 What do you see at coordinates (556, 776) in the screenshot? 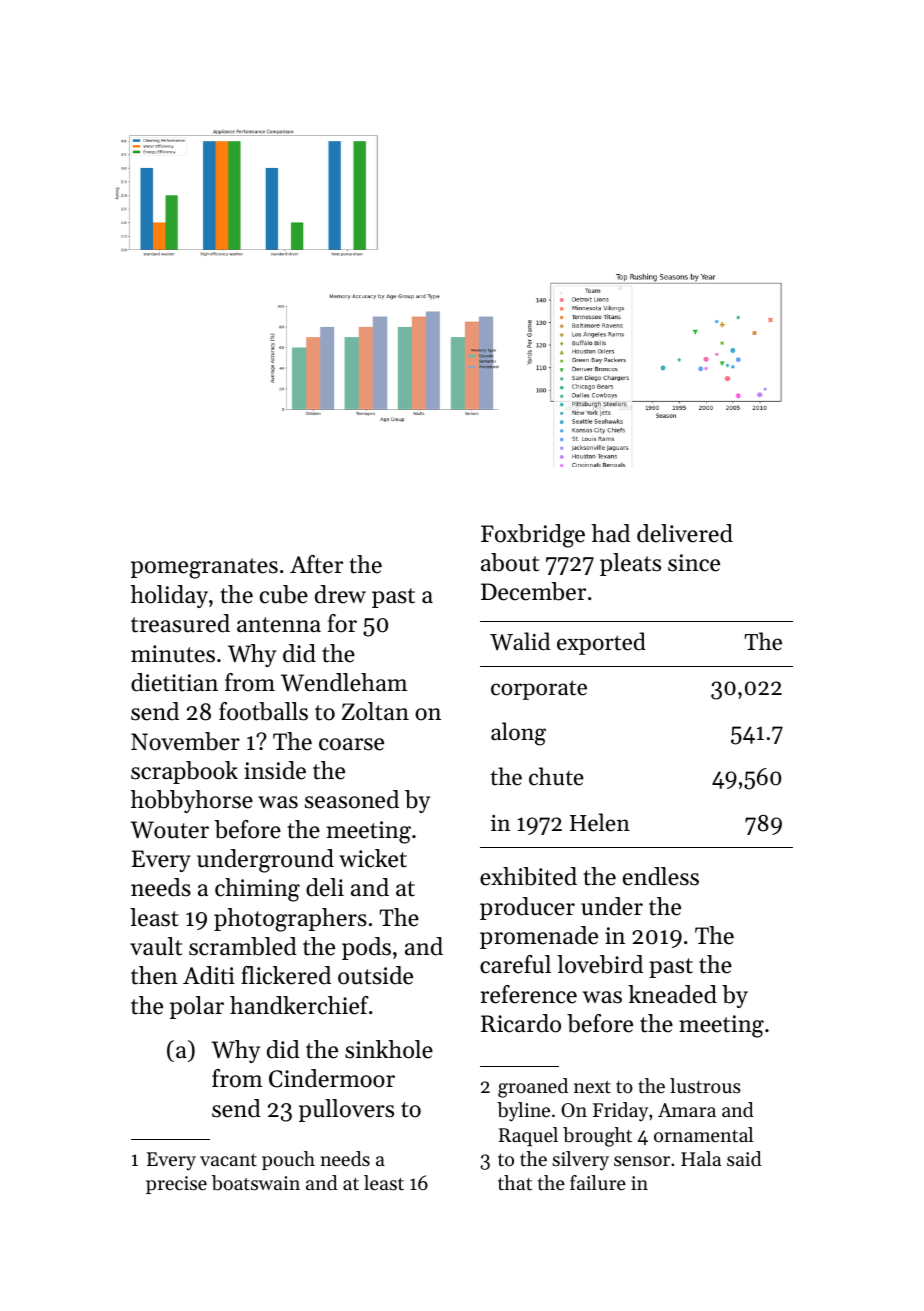
I see `chute` at bounding box center [556, 776].
